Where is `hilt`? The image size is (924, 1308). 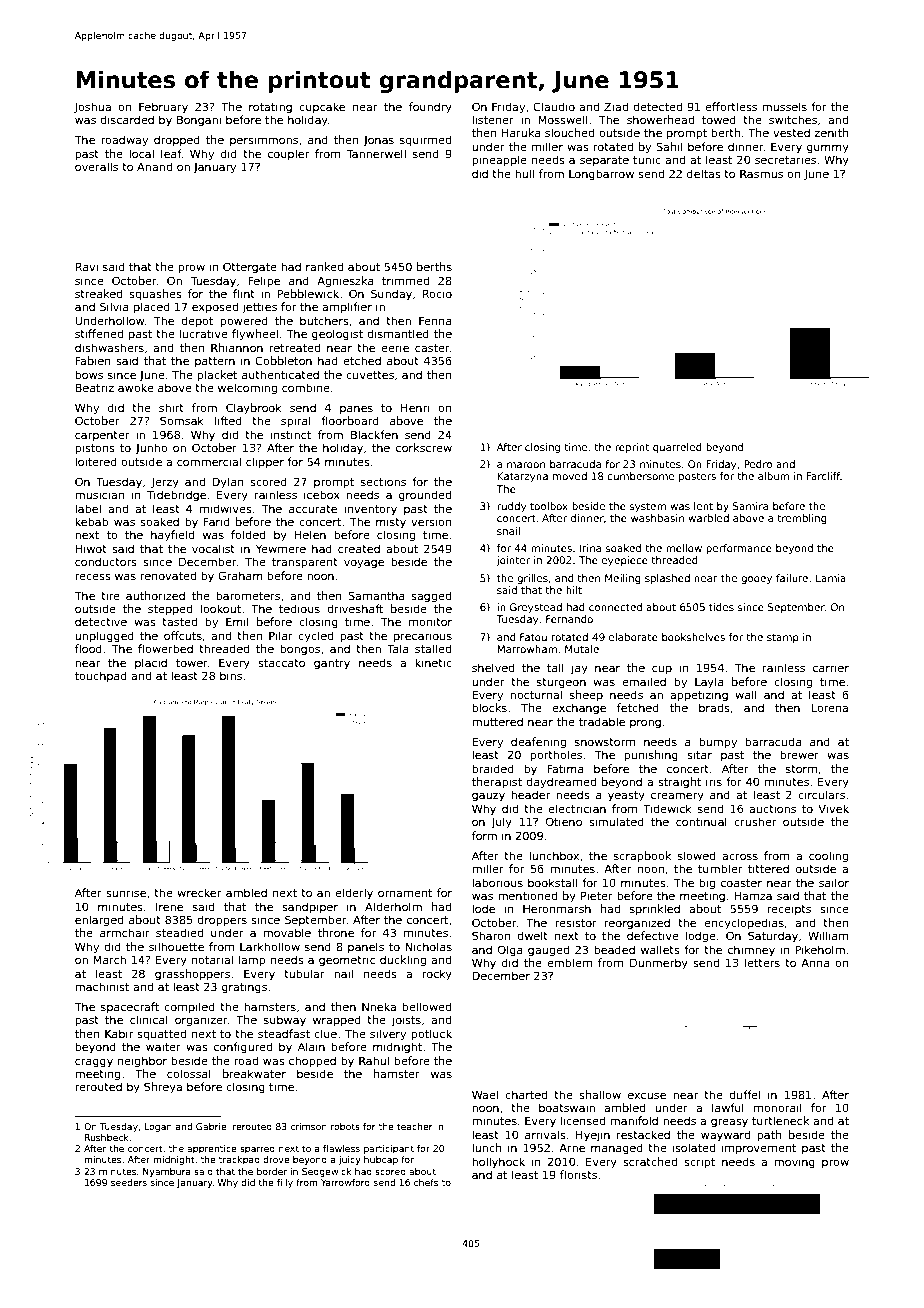 hilt is located at coordinates (574, 590).
